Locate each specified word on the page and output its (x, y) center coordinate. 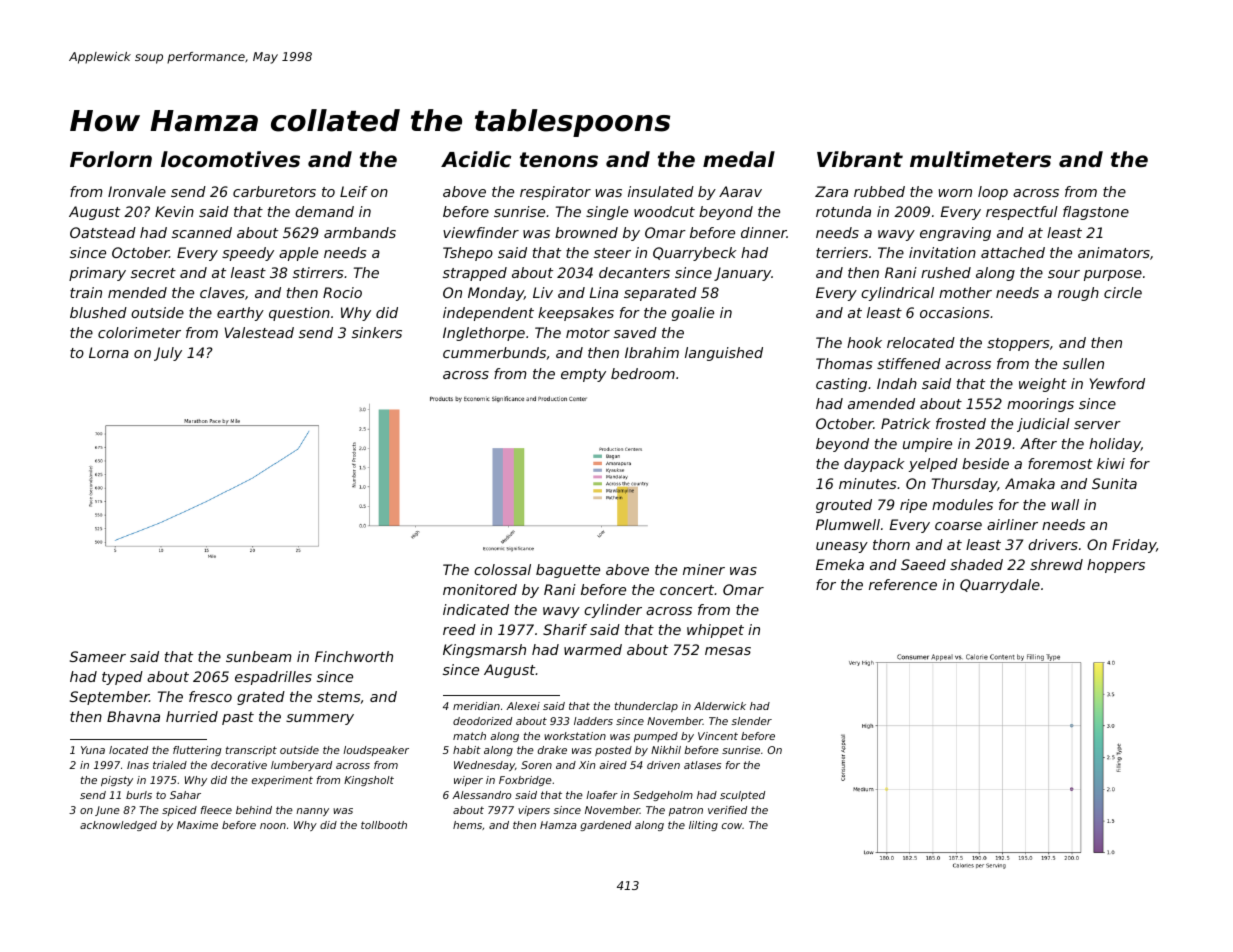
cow (732, 826)
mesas (728, 651)
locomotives (230, 159)
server (1097, 425)
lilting (703, 826)
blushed (98, 312)
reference (903, 584)
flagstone (1096, 213)
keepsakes (576, 314)
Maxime (197, 825)
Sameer (98, 656)
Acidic (476, 159)
